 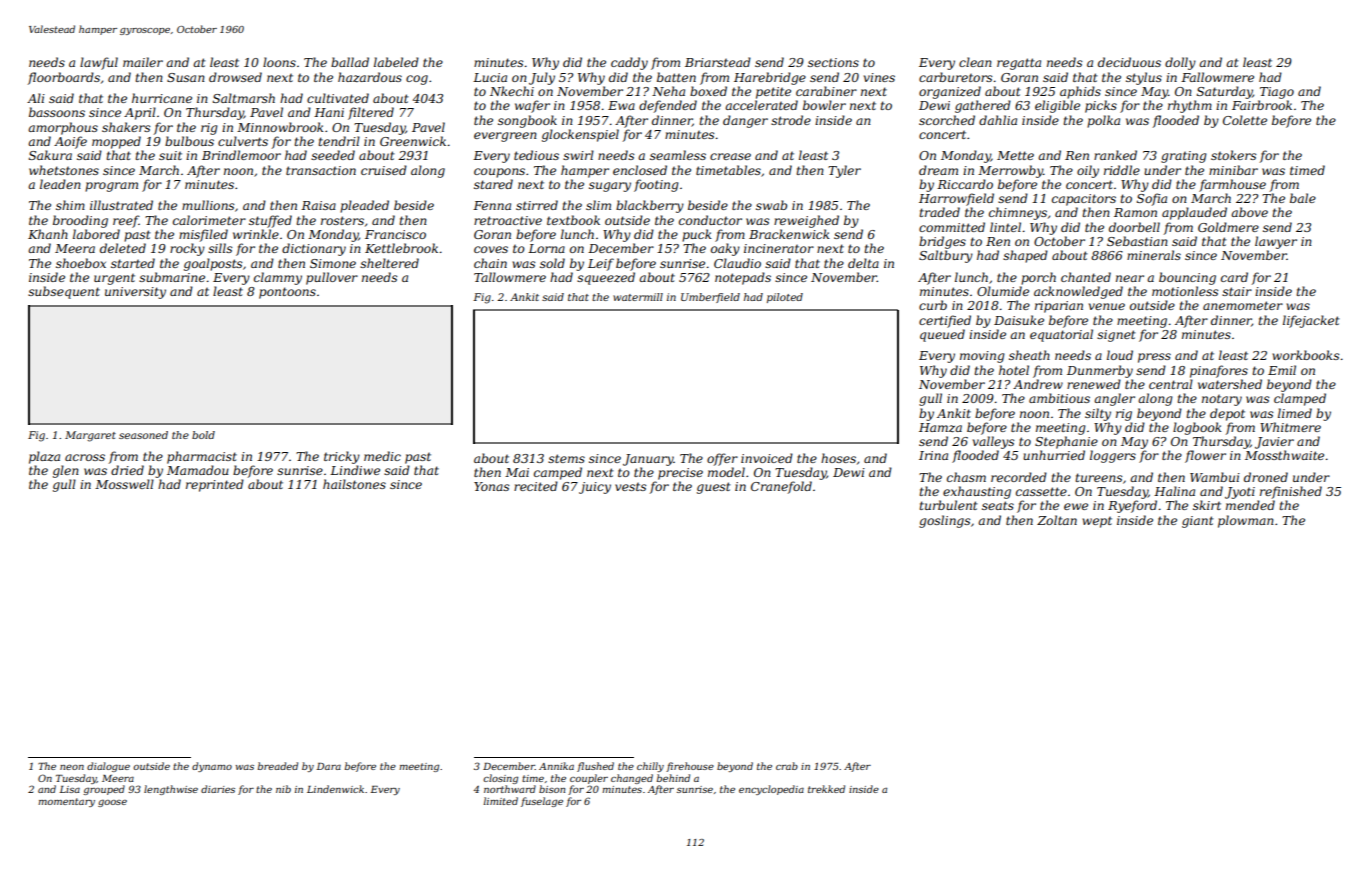 I want to click on plowman, so click(x=1246, y=521).
